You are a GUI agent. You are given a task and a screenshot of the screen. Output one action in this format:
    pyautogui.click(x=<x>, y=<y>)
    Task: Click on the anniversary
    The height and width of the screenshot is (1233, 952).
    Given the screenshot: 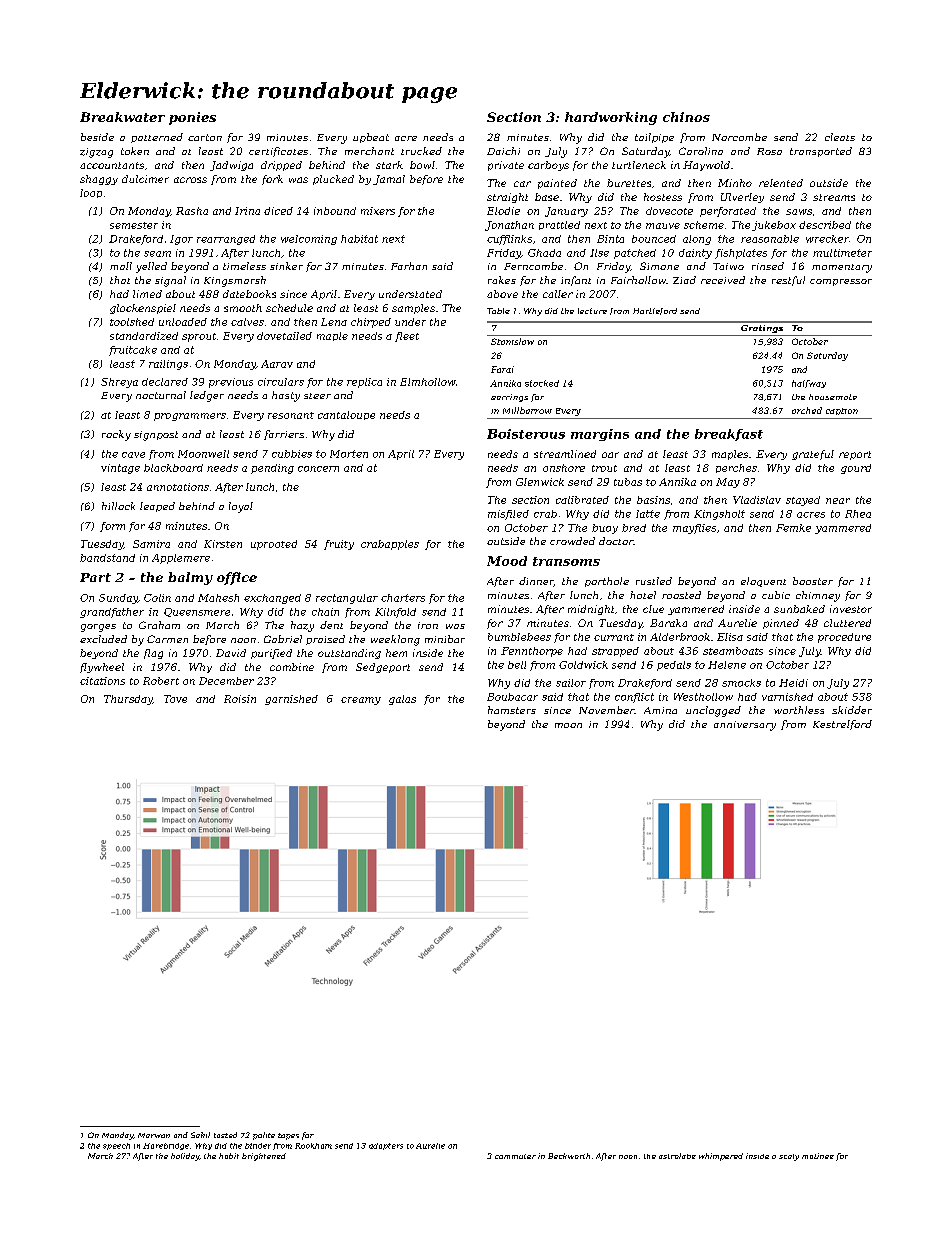 What is the action you would take?
    pyautogui.click(x=745, y=726)
